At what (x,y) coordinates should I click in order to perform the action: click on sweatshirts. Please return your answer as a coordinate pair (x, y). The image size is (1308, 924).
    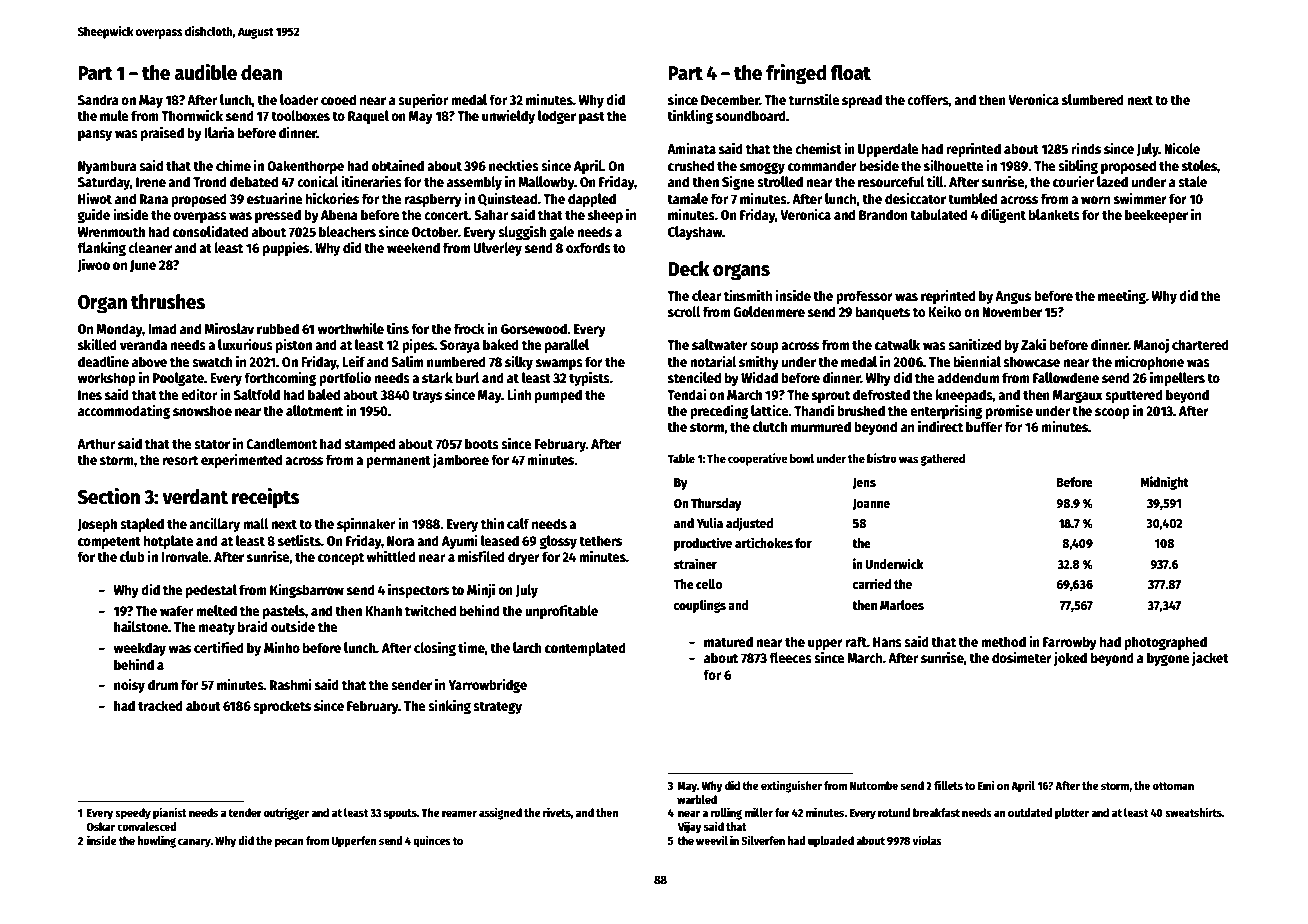
    Looking at the image, I should click on (1193, 812).
